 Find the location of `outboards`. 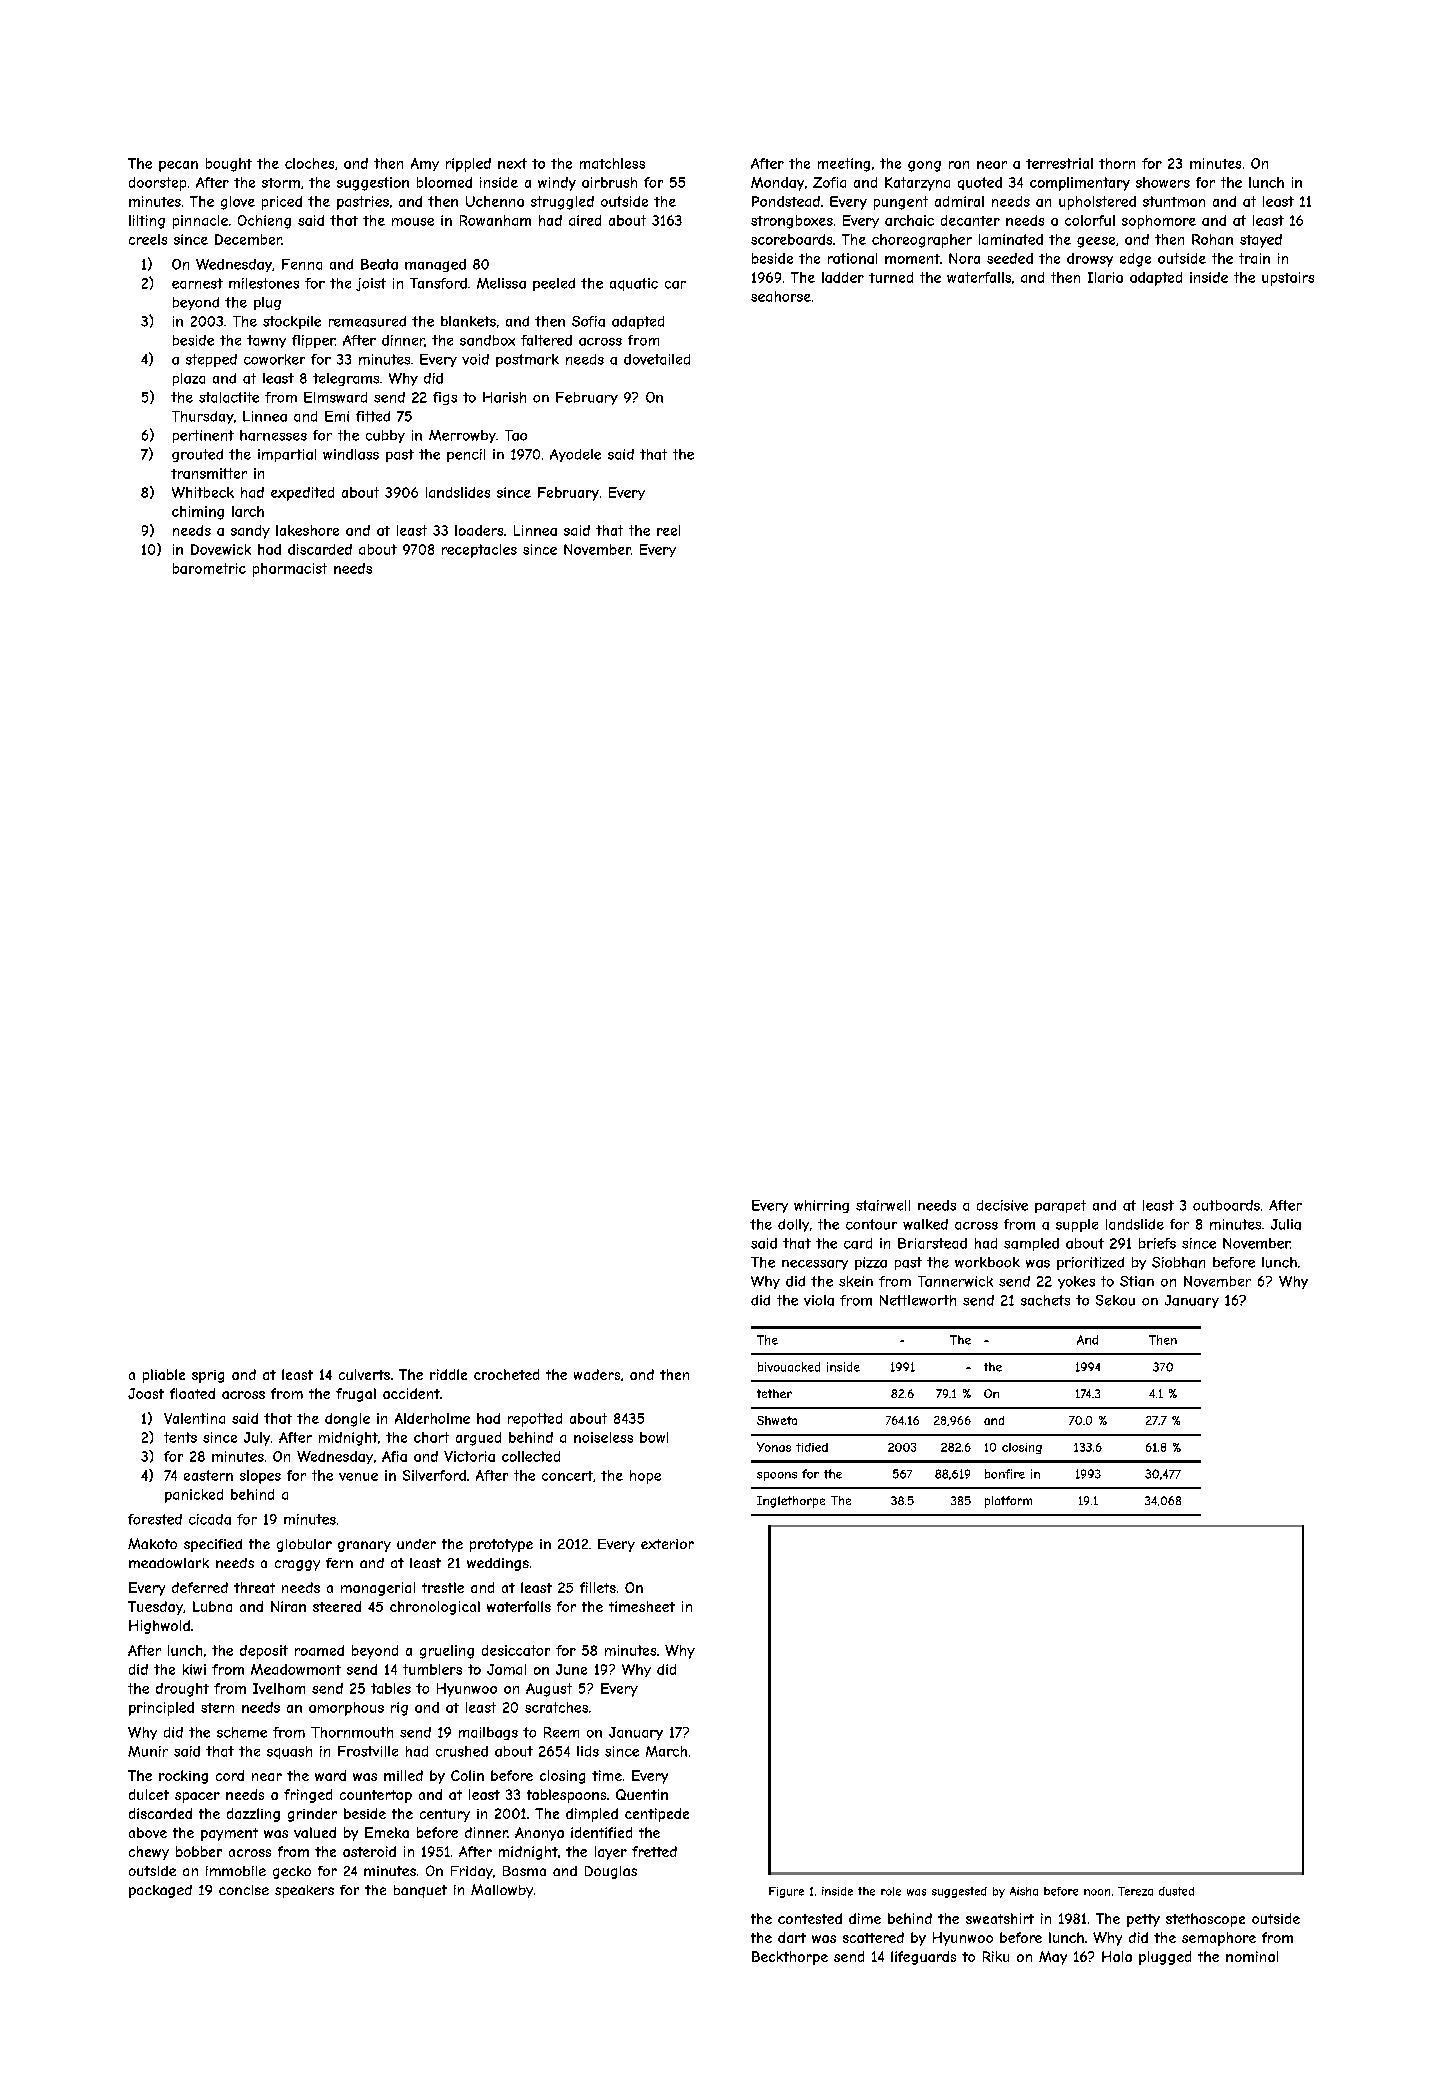

outboards is located at coordinates (1226, 1205).
